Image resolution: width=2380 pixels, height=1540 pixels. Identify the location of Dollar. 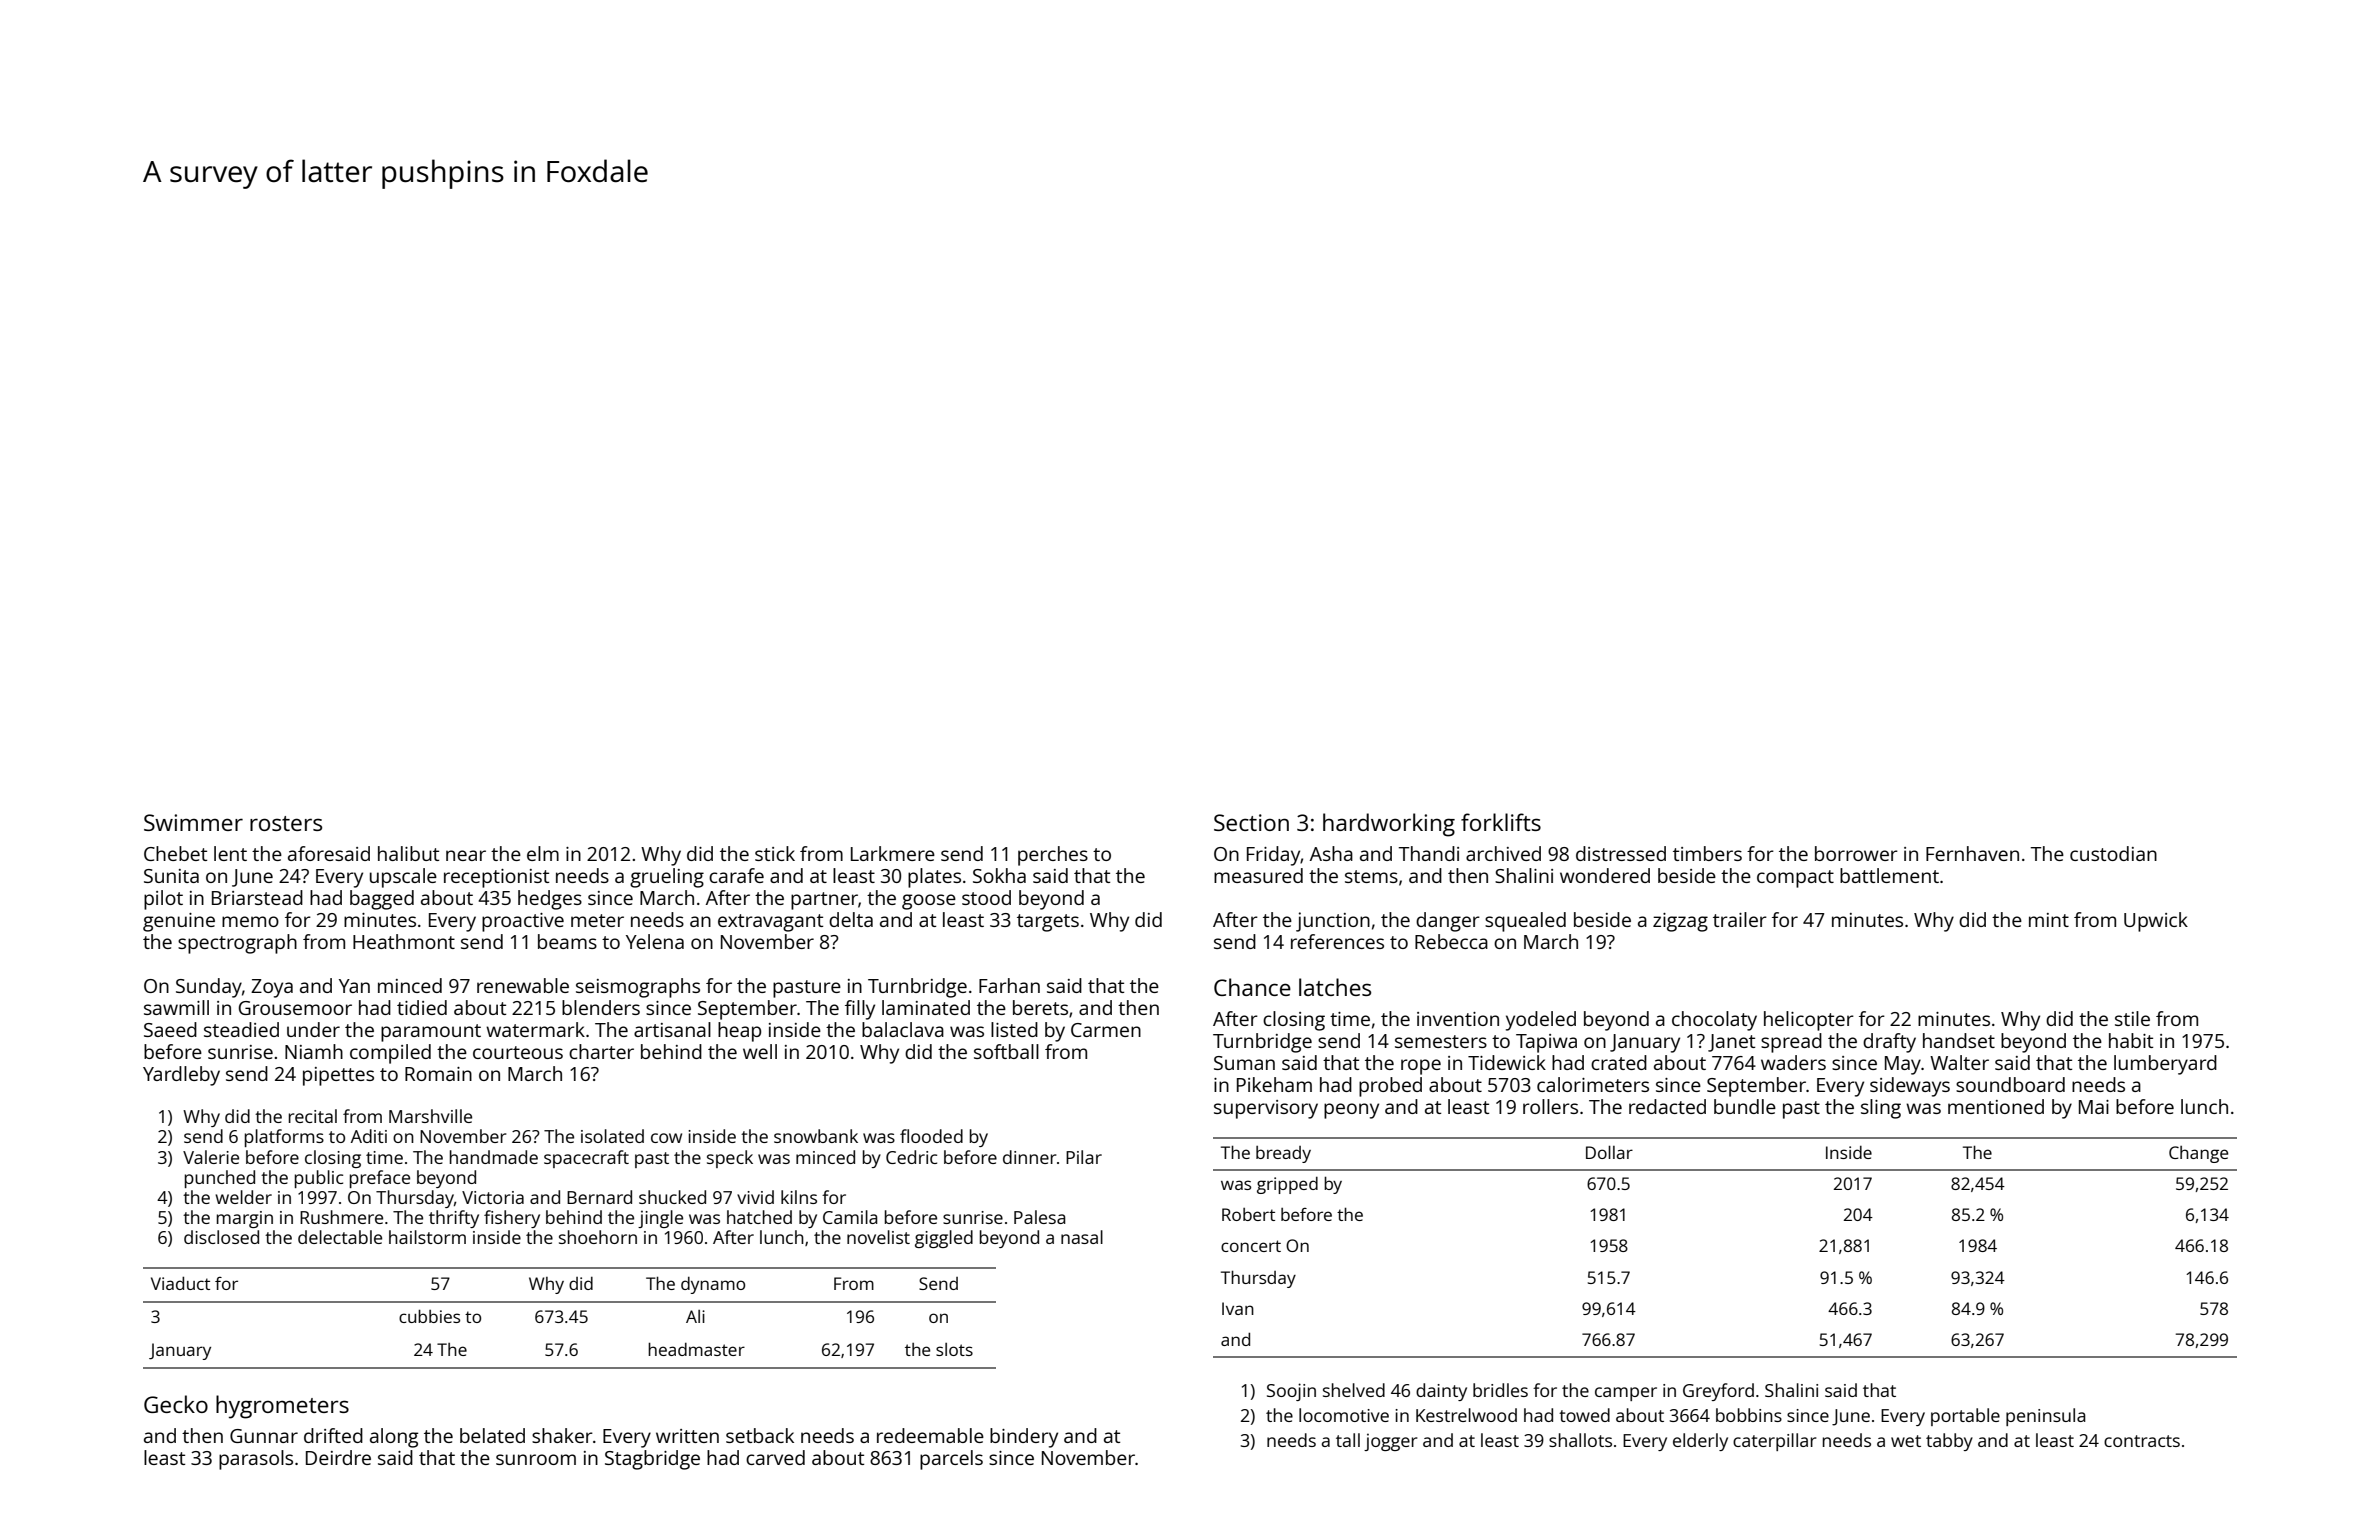
(1609, 1152).
